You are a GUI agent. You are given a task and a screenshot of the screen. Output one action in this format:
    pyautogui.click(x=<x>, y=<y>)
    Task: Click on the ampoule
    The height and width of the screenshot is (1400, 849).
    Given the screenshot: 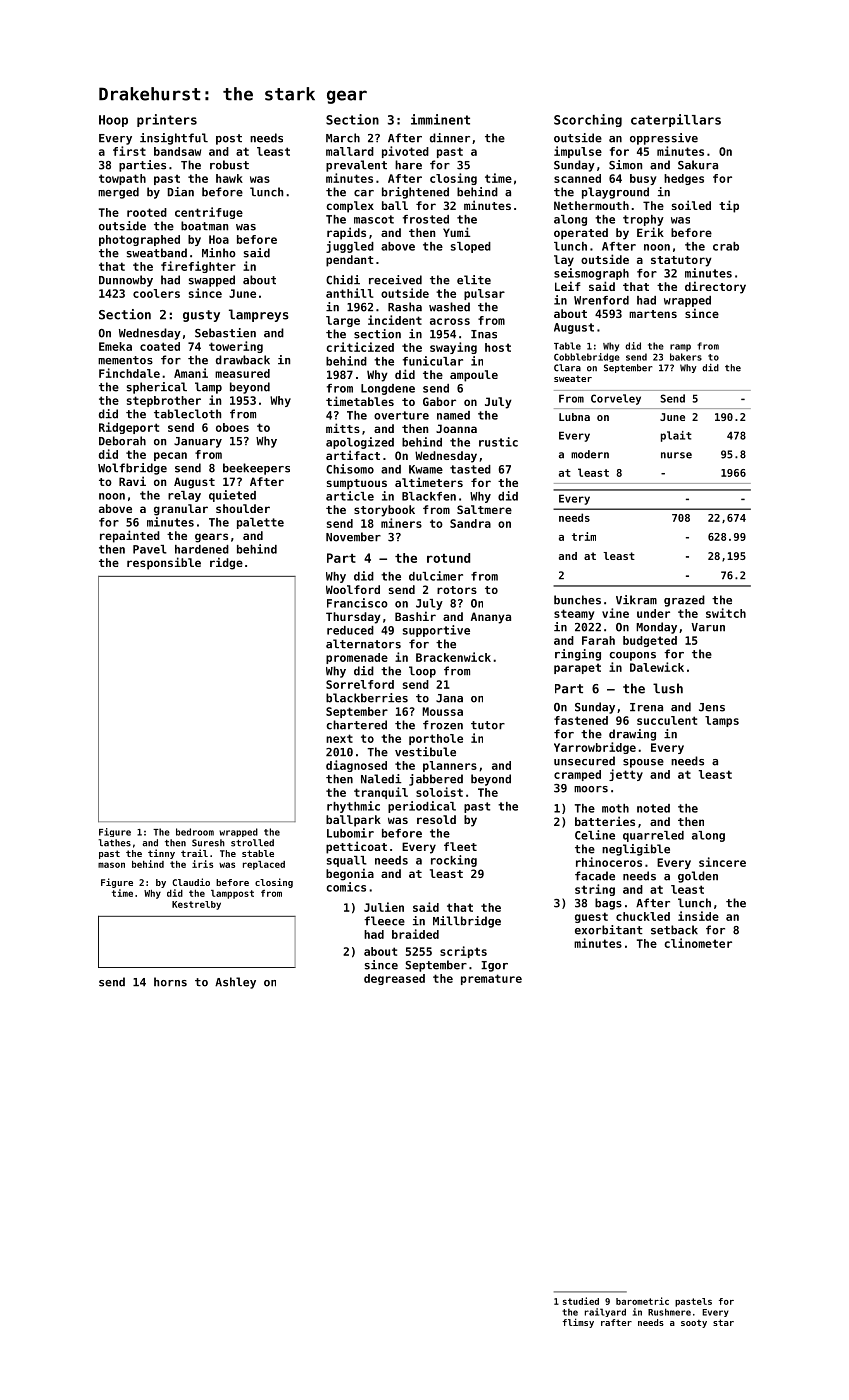 What is the action you would take?
    pyautogui.click(x=474, y=376)
